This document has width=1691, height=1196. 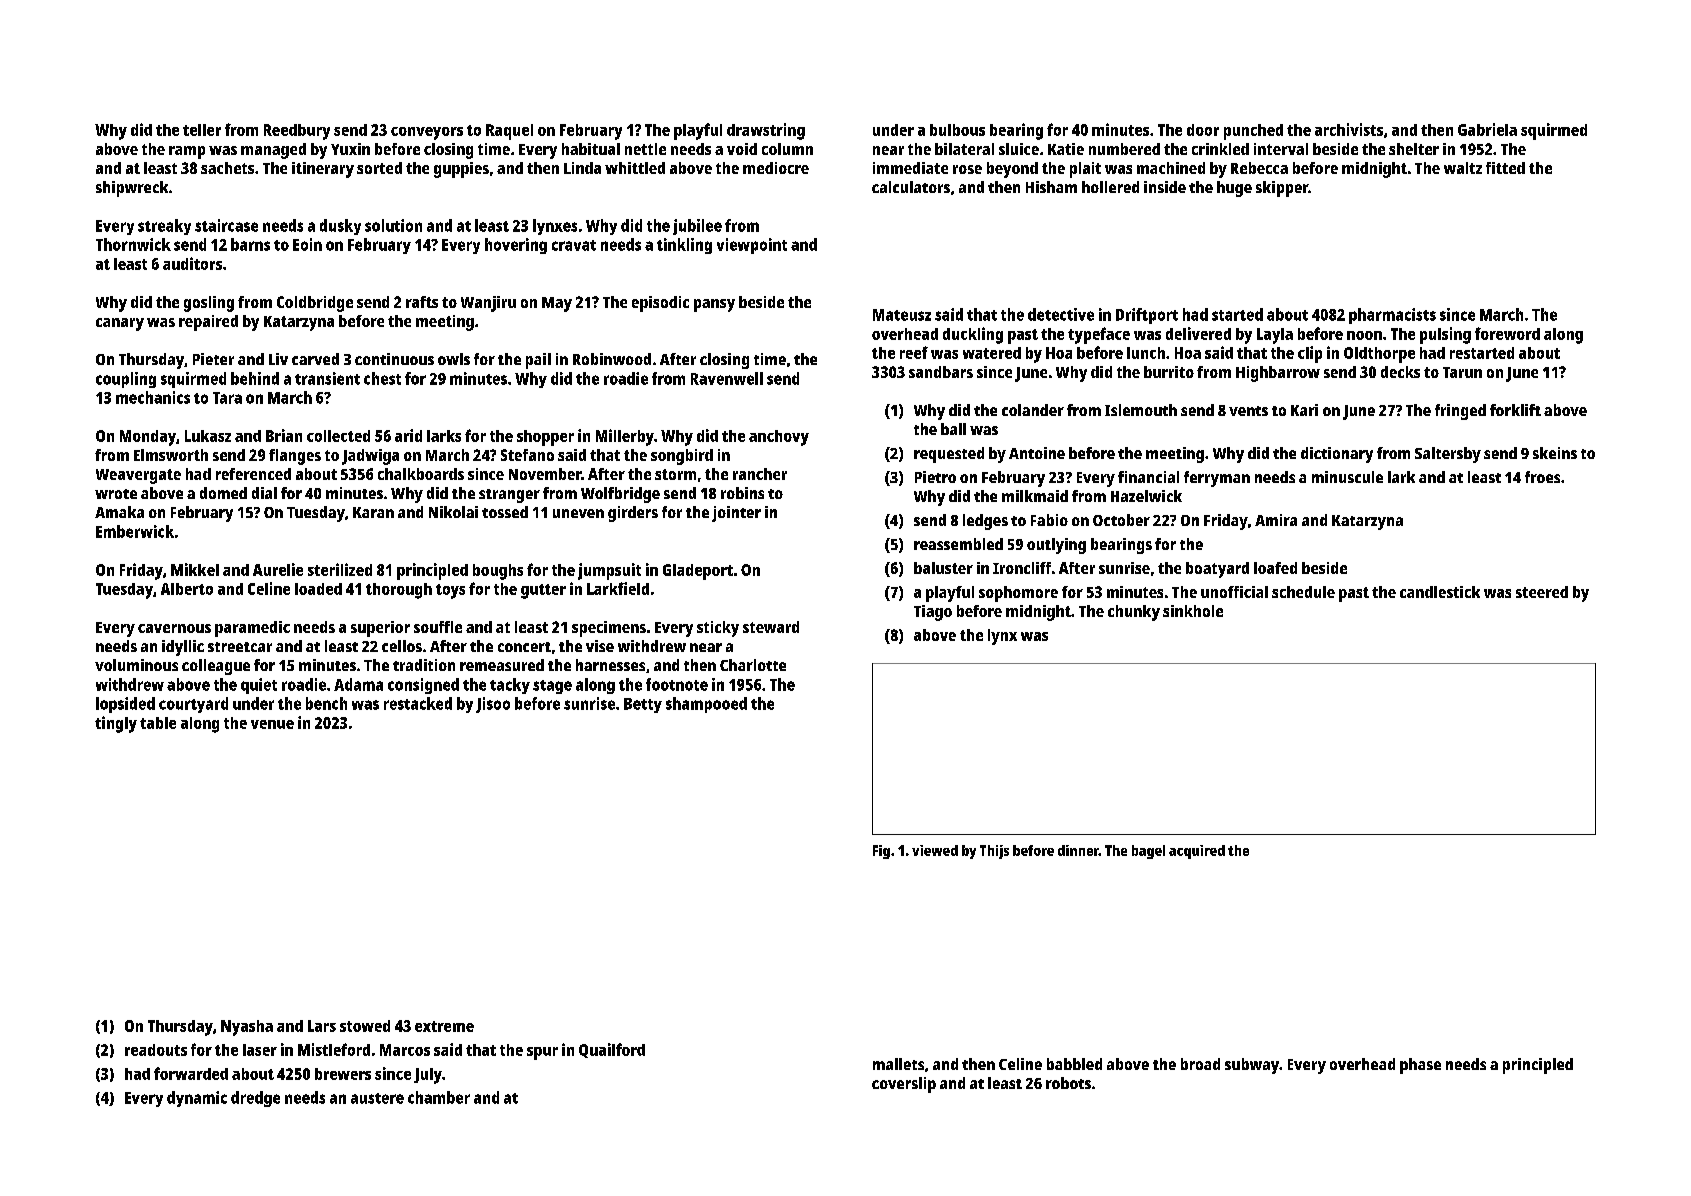 I want to click on extreme, so click(x=444, y=1026).
